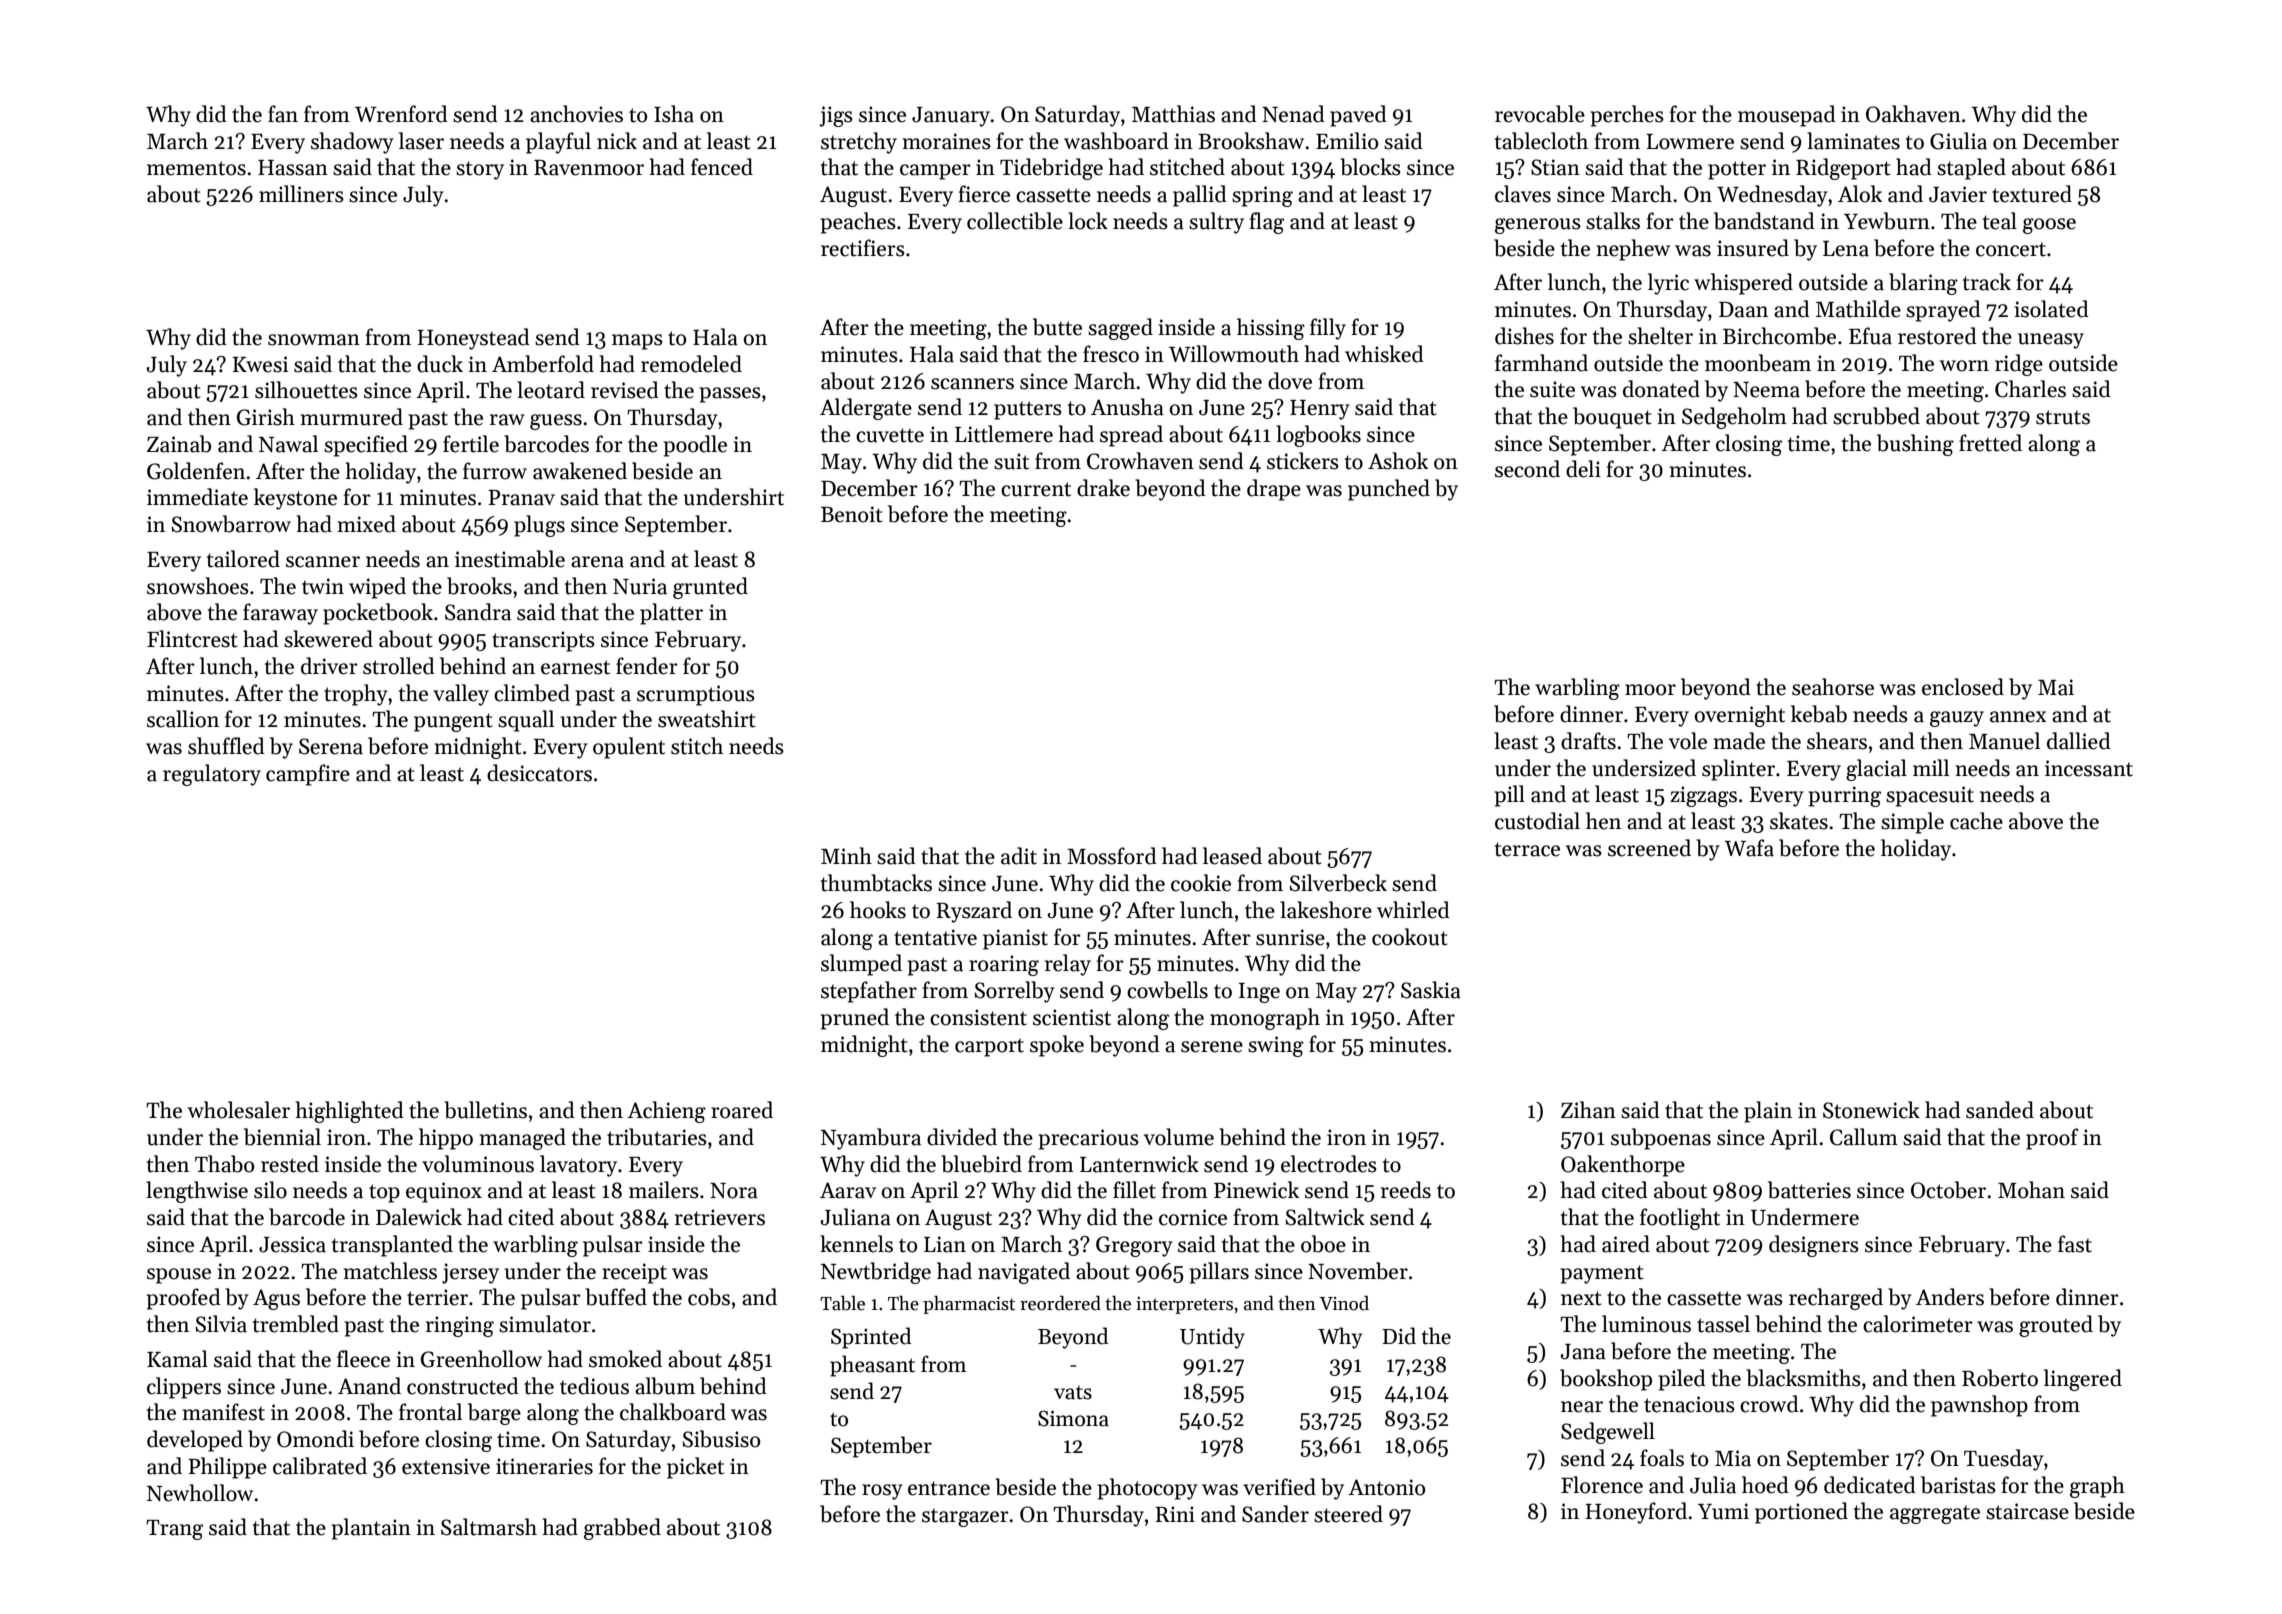 Image resolution: width=2282 pixels, height=1614 pixels. I want to click on worn, so click(1964, 366).
